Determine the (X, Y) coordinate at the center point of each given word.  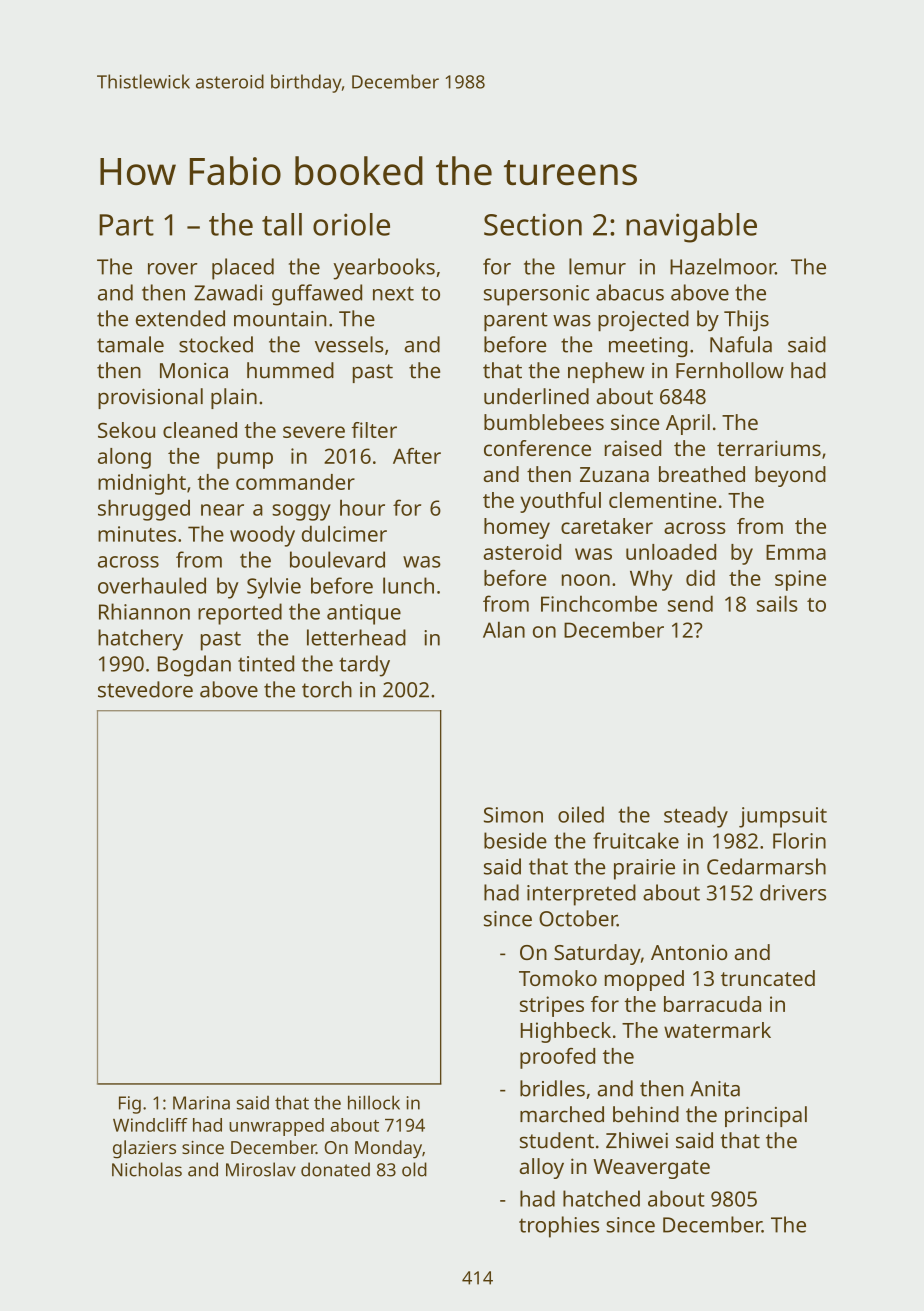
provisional (150, 398)
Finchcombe (599, 603)
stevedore (145, 689)
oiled (581, 814)
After (417, 456)
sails (777, 603)
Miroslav (261, 1169)
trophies (559, 1227)
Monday (388, 1149)
